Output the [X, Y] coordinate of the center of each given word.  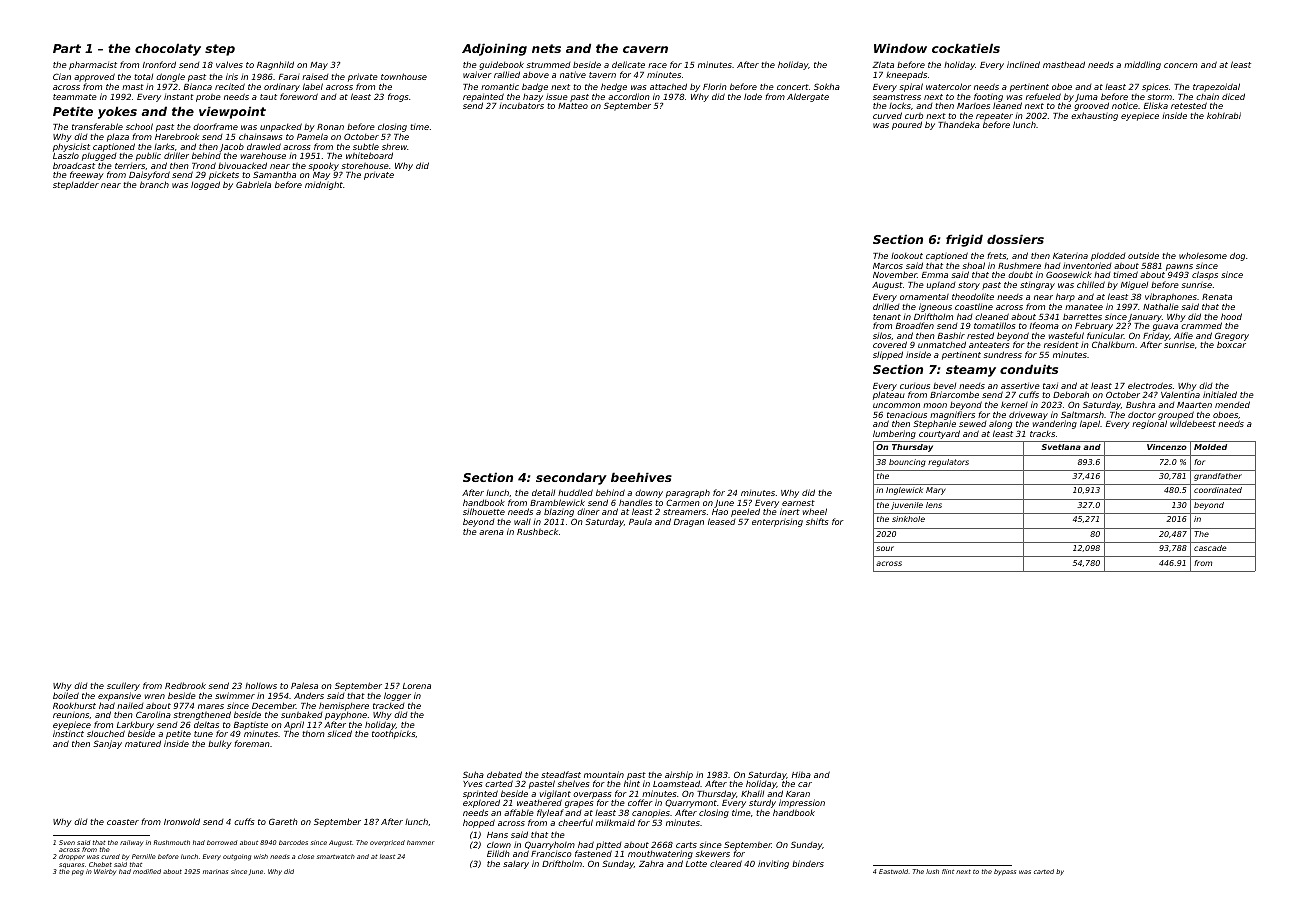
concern [1181, 65]
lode [753, 96]
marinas [215, 871]
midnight [324, 185]
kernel [1014, 405]
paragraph [688, 493]
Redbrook [185, 685]
